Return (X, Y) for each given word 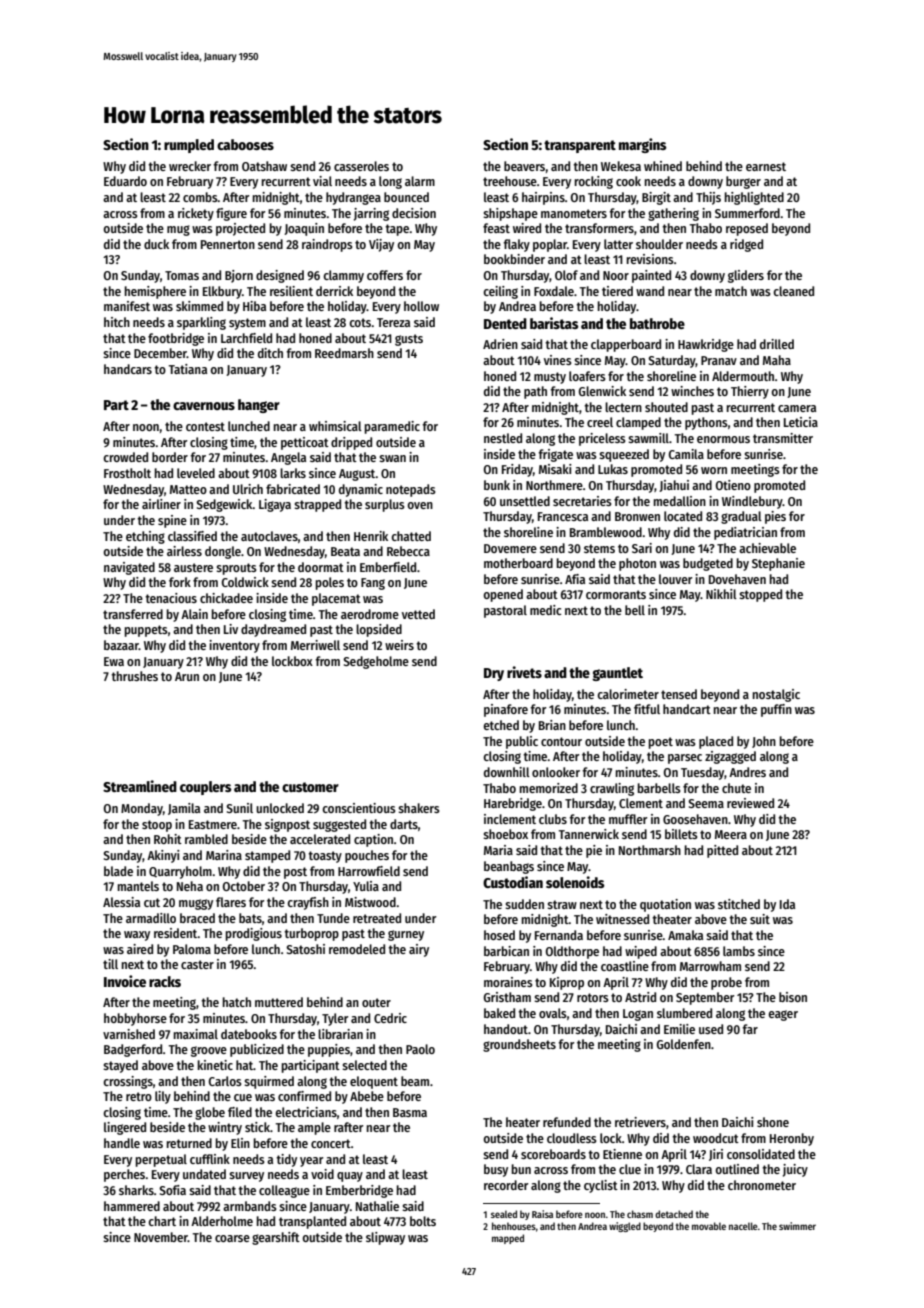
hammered (132, 1206)
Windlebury (752, 502)
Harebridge (513, 804)
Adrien (500, 344)
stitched (739, 904)
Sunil (239, 808)
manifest (127, 306)
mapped (508, 1239)
